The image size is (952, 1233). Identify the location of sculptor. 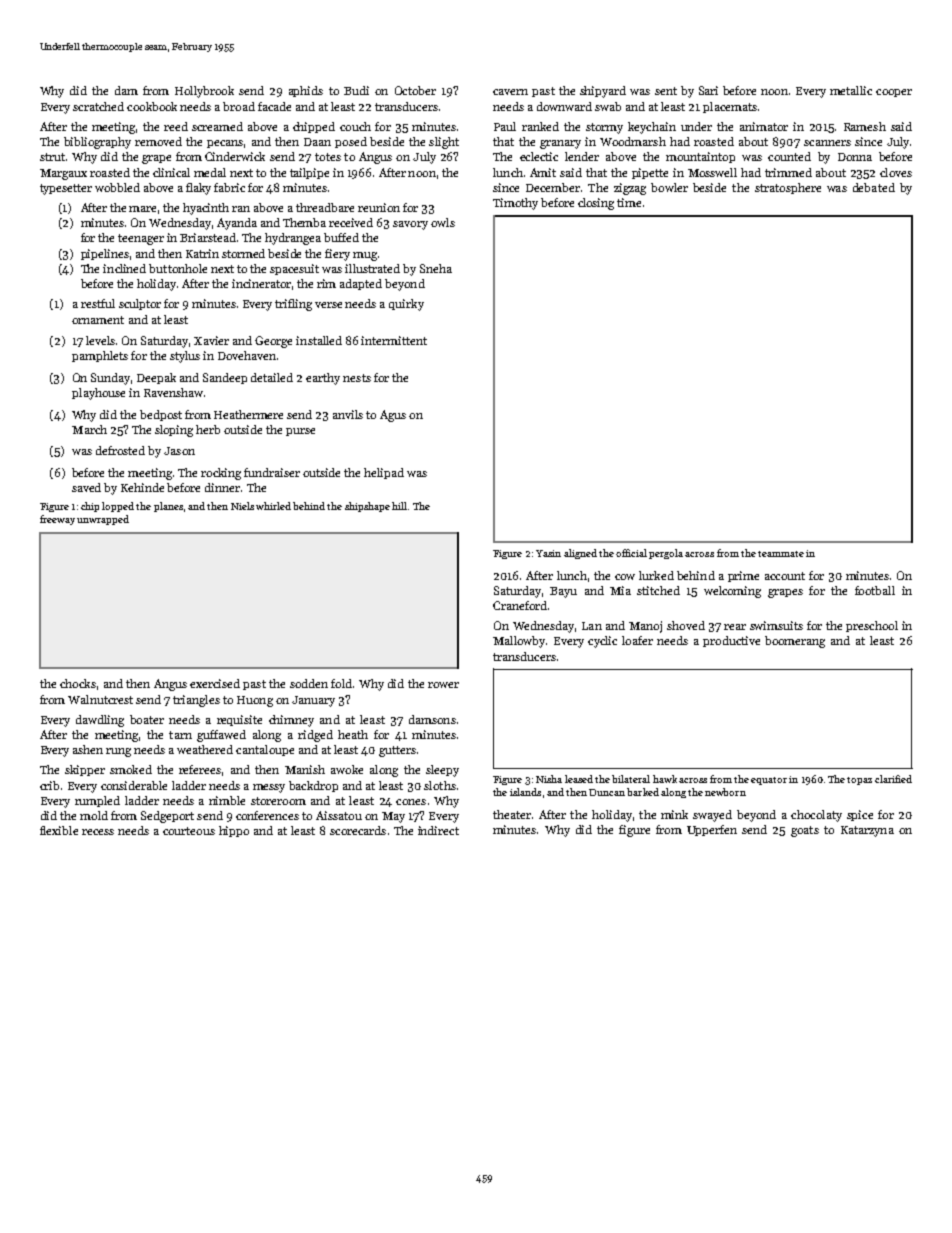
(140, 304).
